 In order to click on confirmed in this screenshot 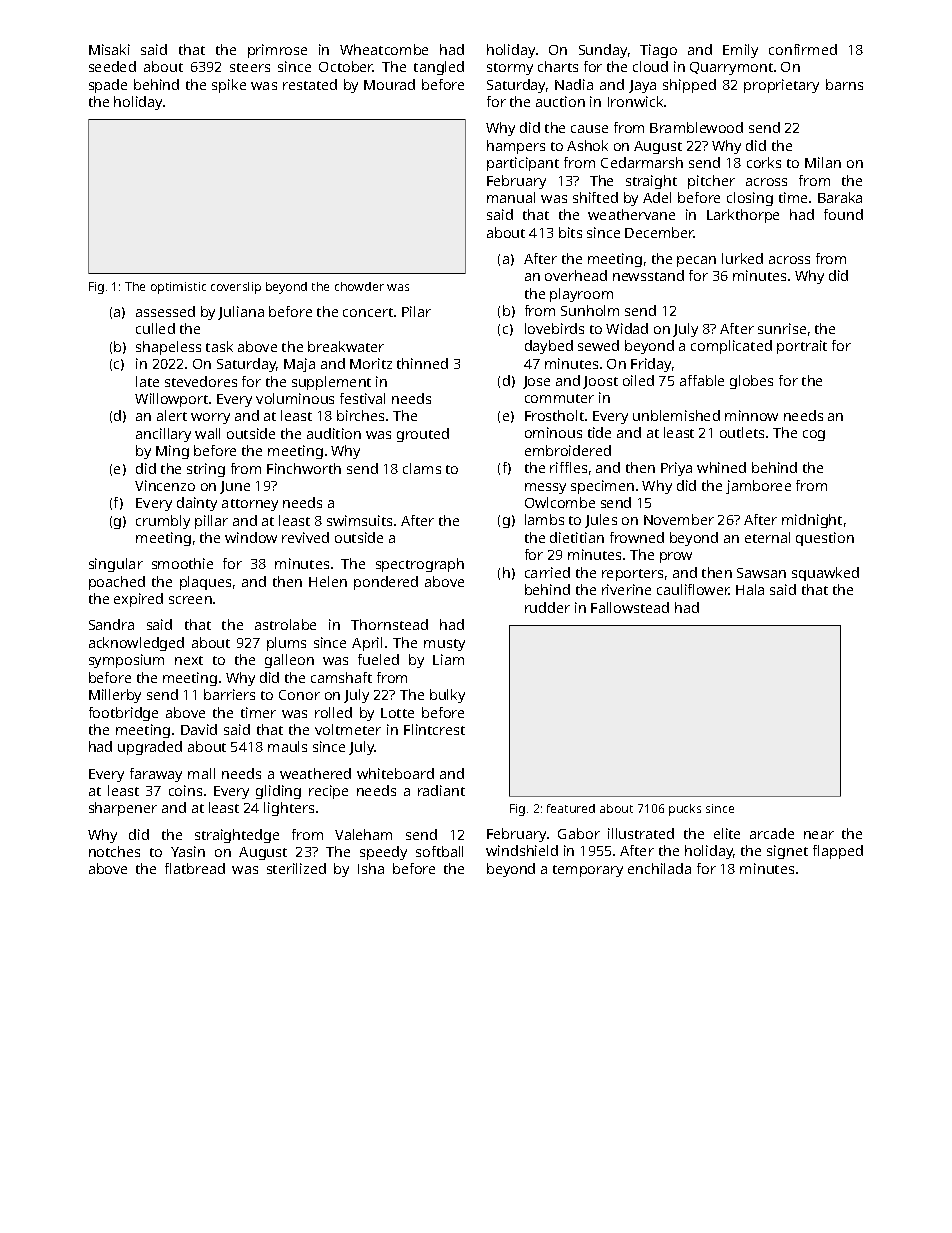, I will do `click(803, 49)`.
